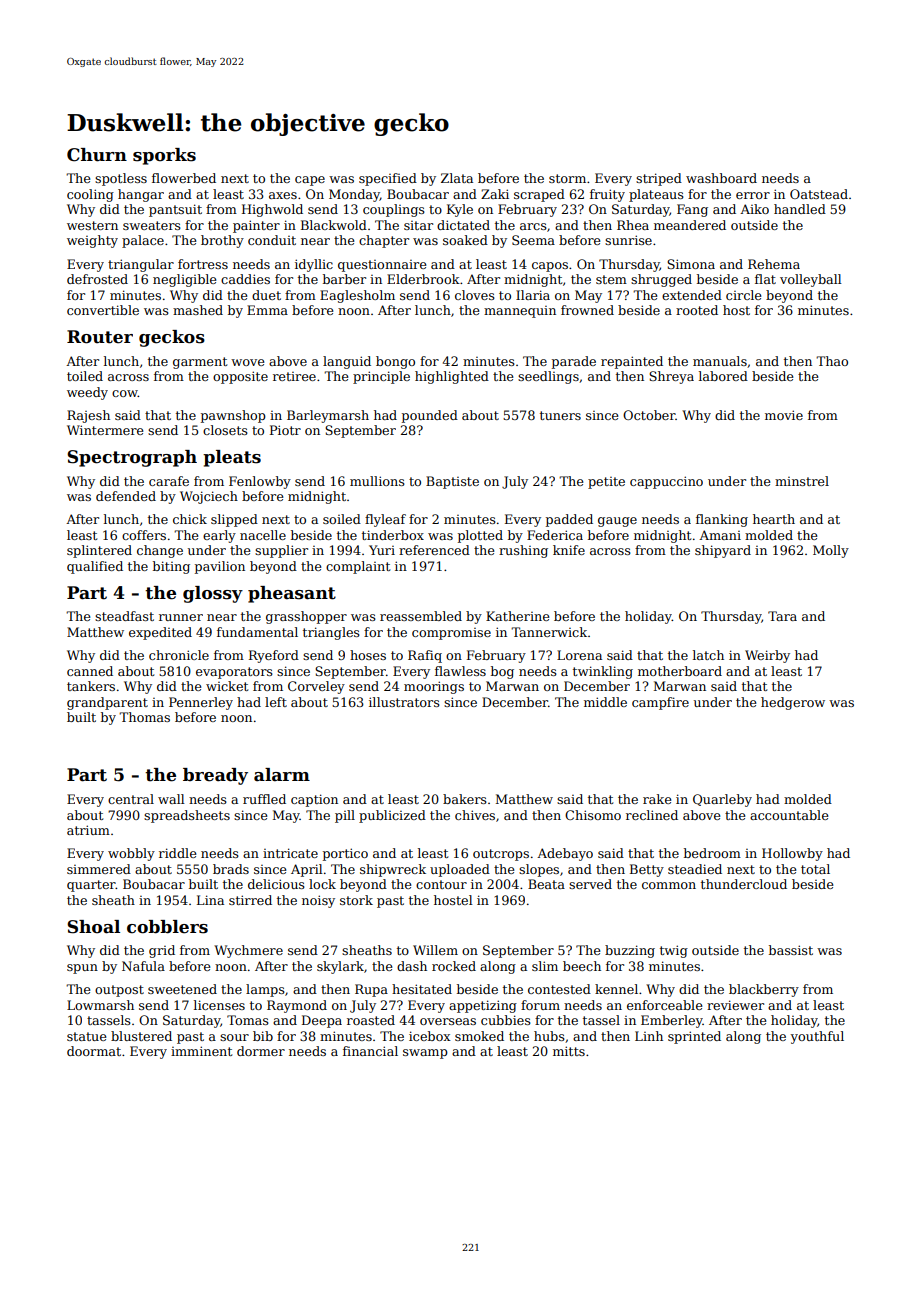 The width and height of the screenshot is (924, 1308). Describe the element at coordinates (452, 482) in the screenshot. I see `Baptiste` at that location.
